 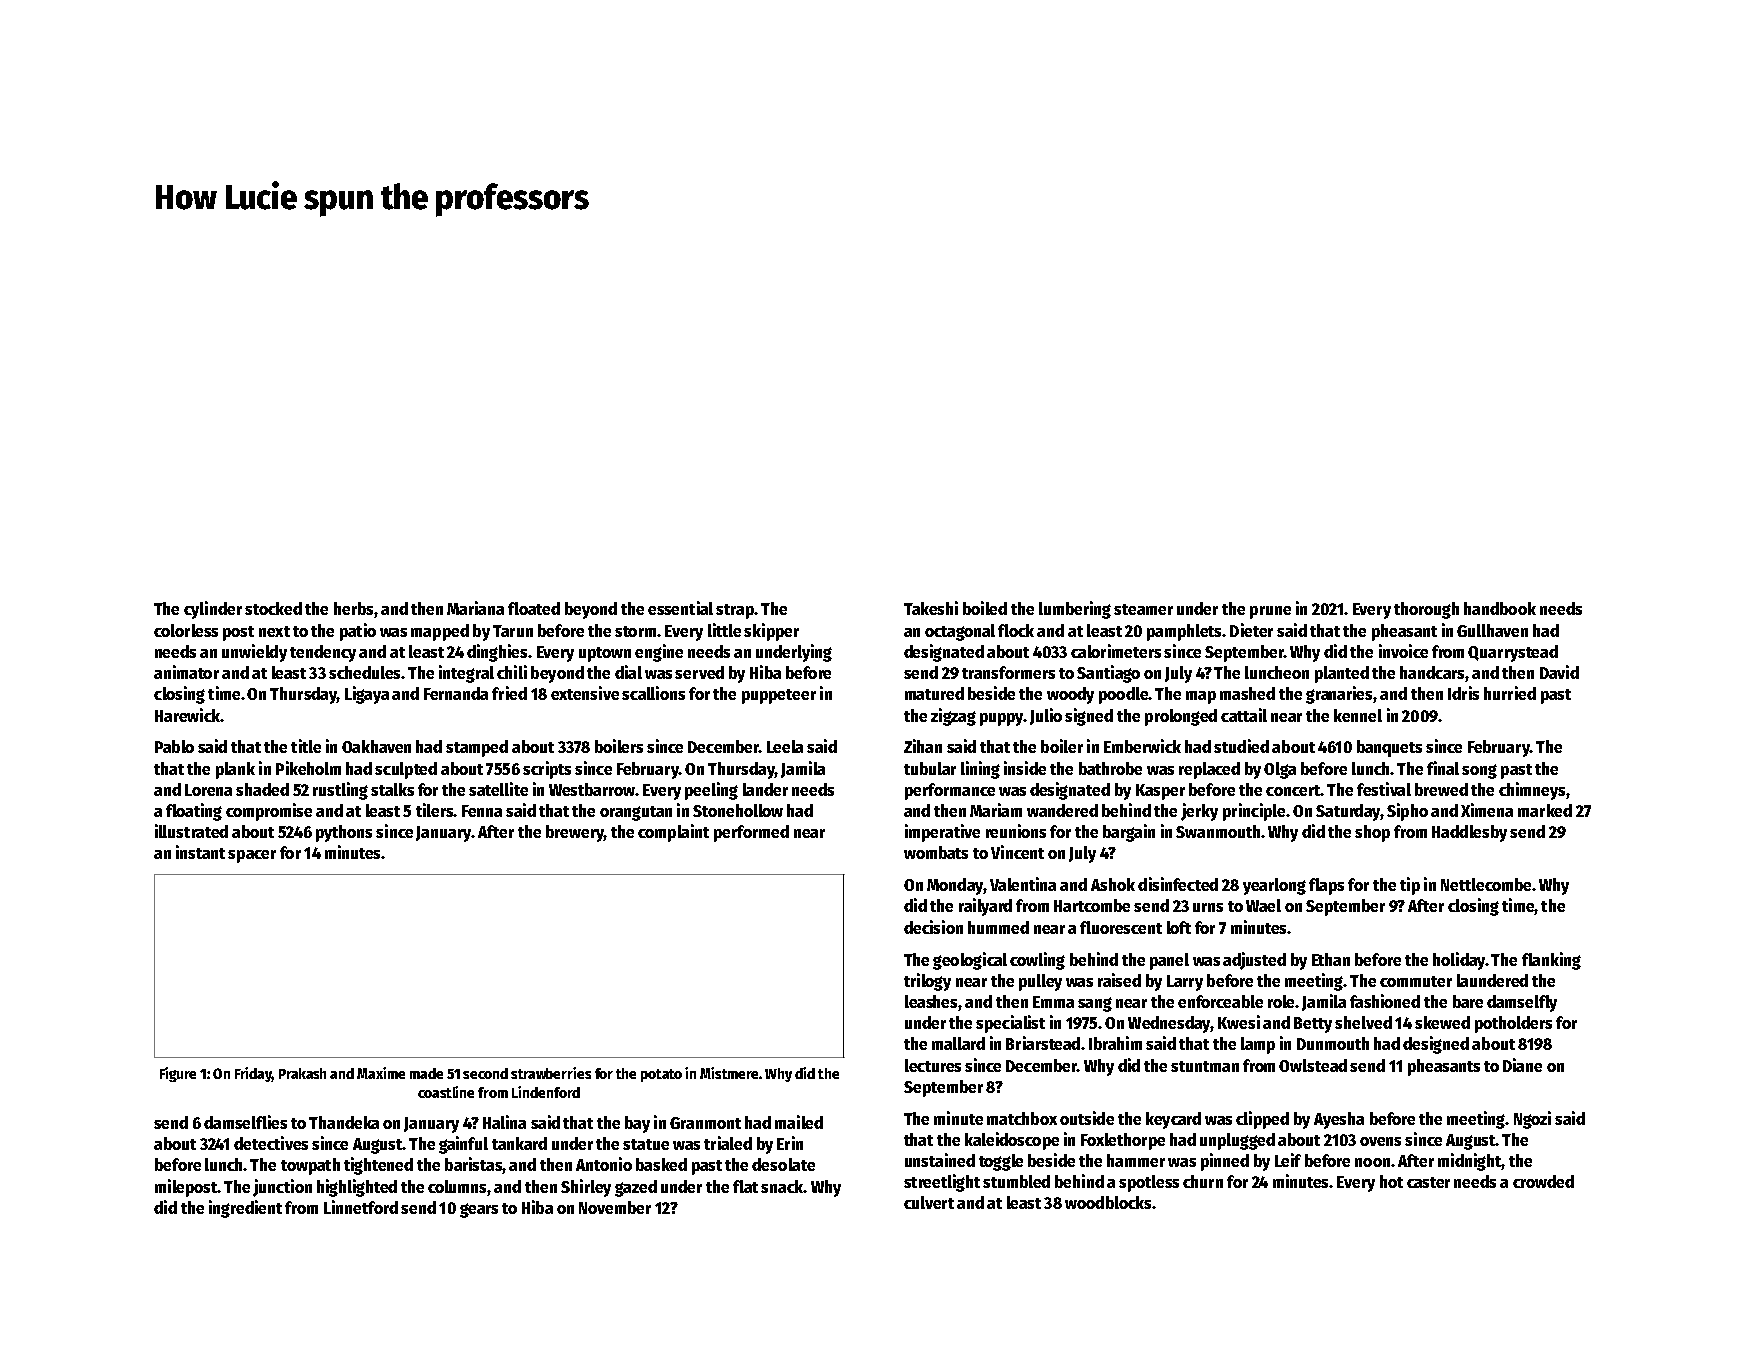 What do you see at coordinates (931, 1001) in the screenshot?
I see `leashes` at bounding box center [931, 1001].
